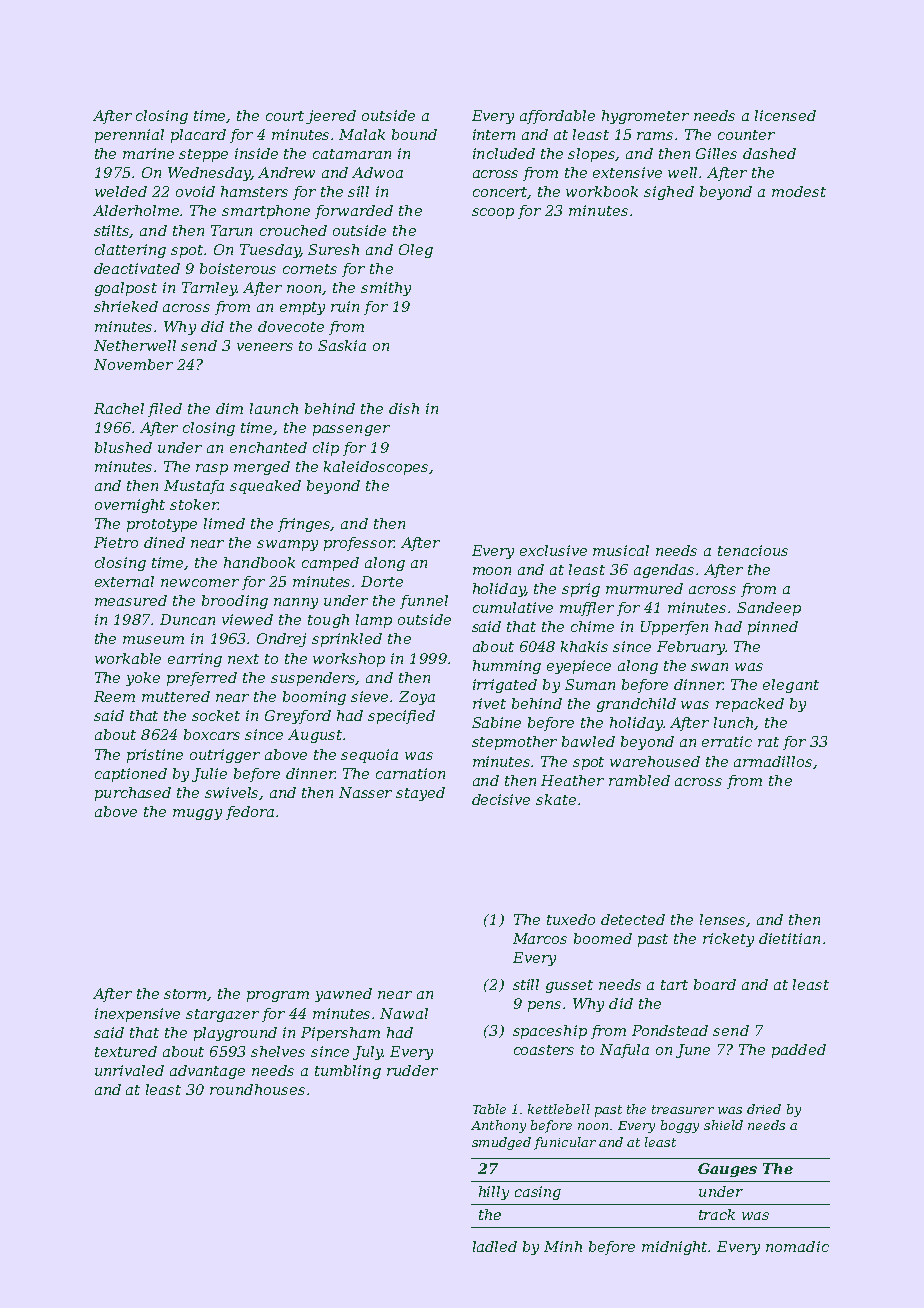 The height and width of the document is (1308, 924). Describe the element at coordinates (799, 191) in the document. I see `modest` at that location.
